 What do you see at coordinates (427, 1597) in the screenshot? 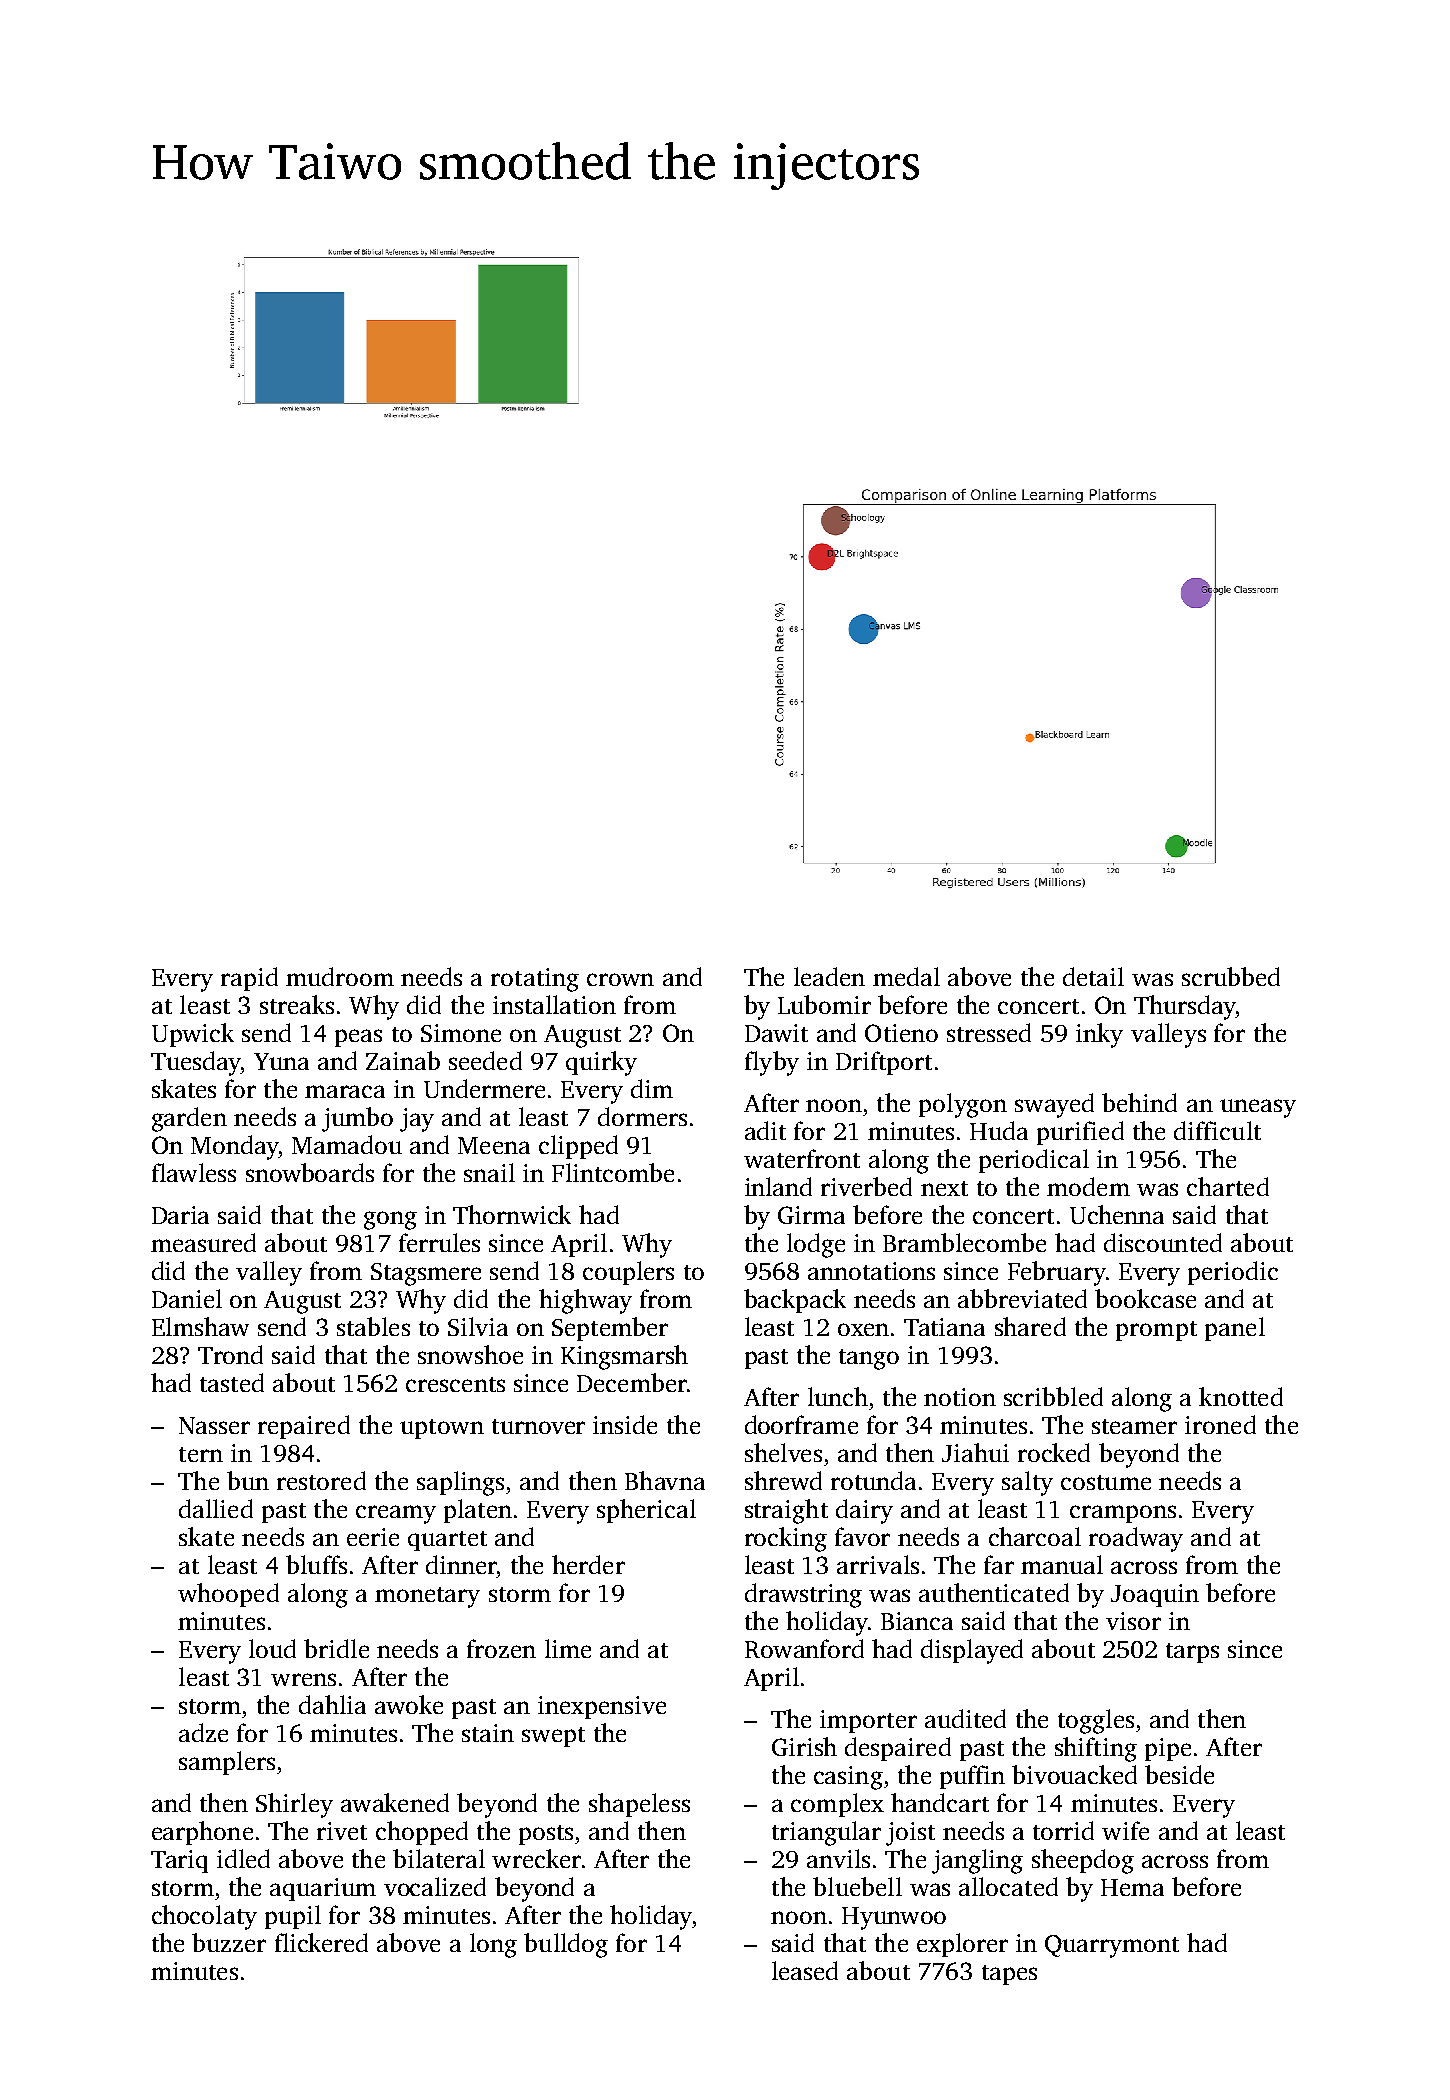
I see `monetary` at bounding box center [427, 1597].
